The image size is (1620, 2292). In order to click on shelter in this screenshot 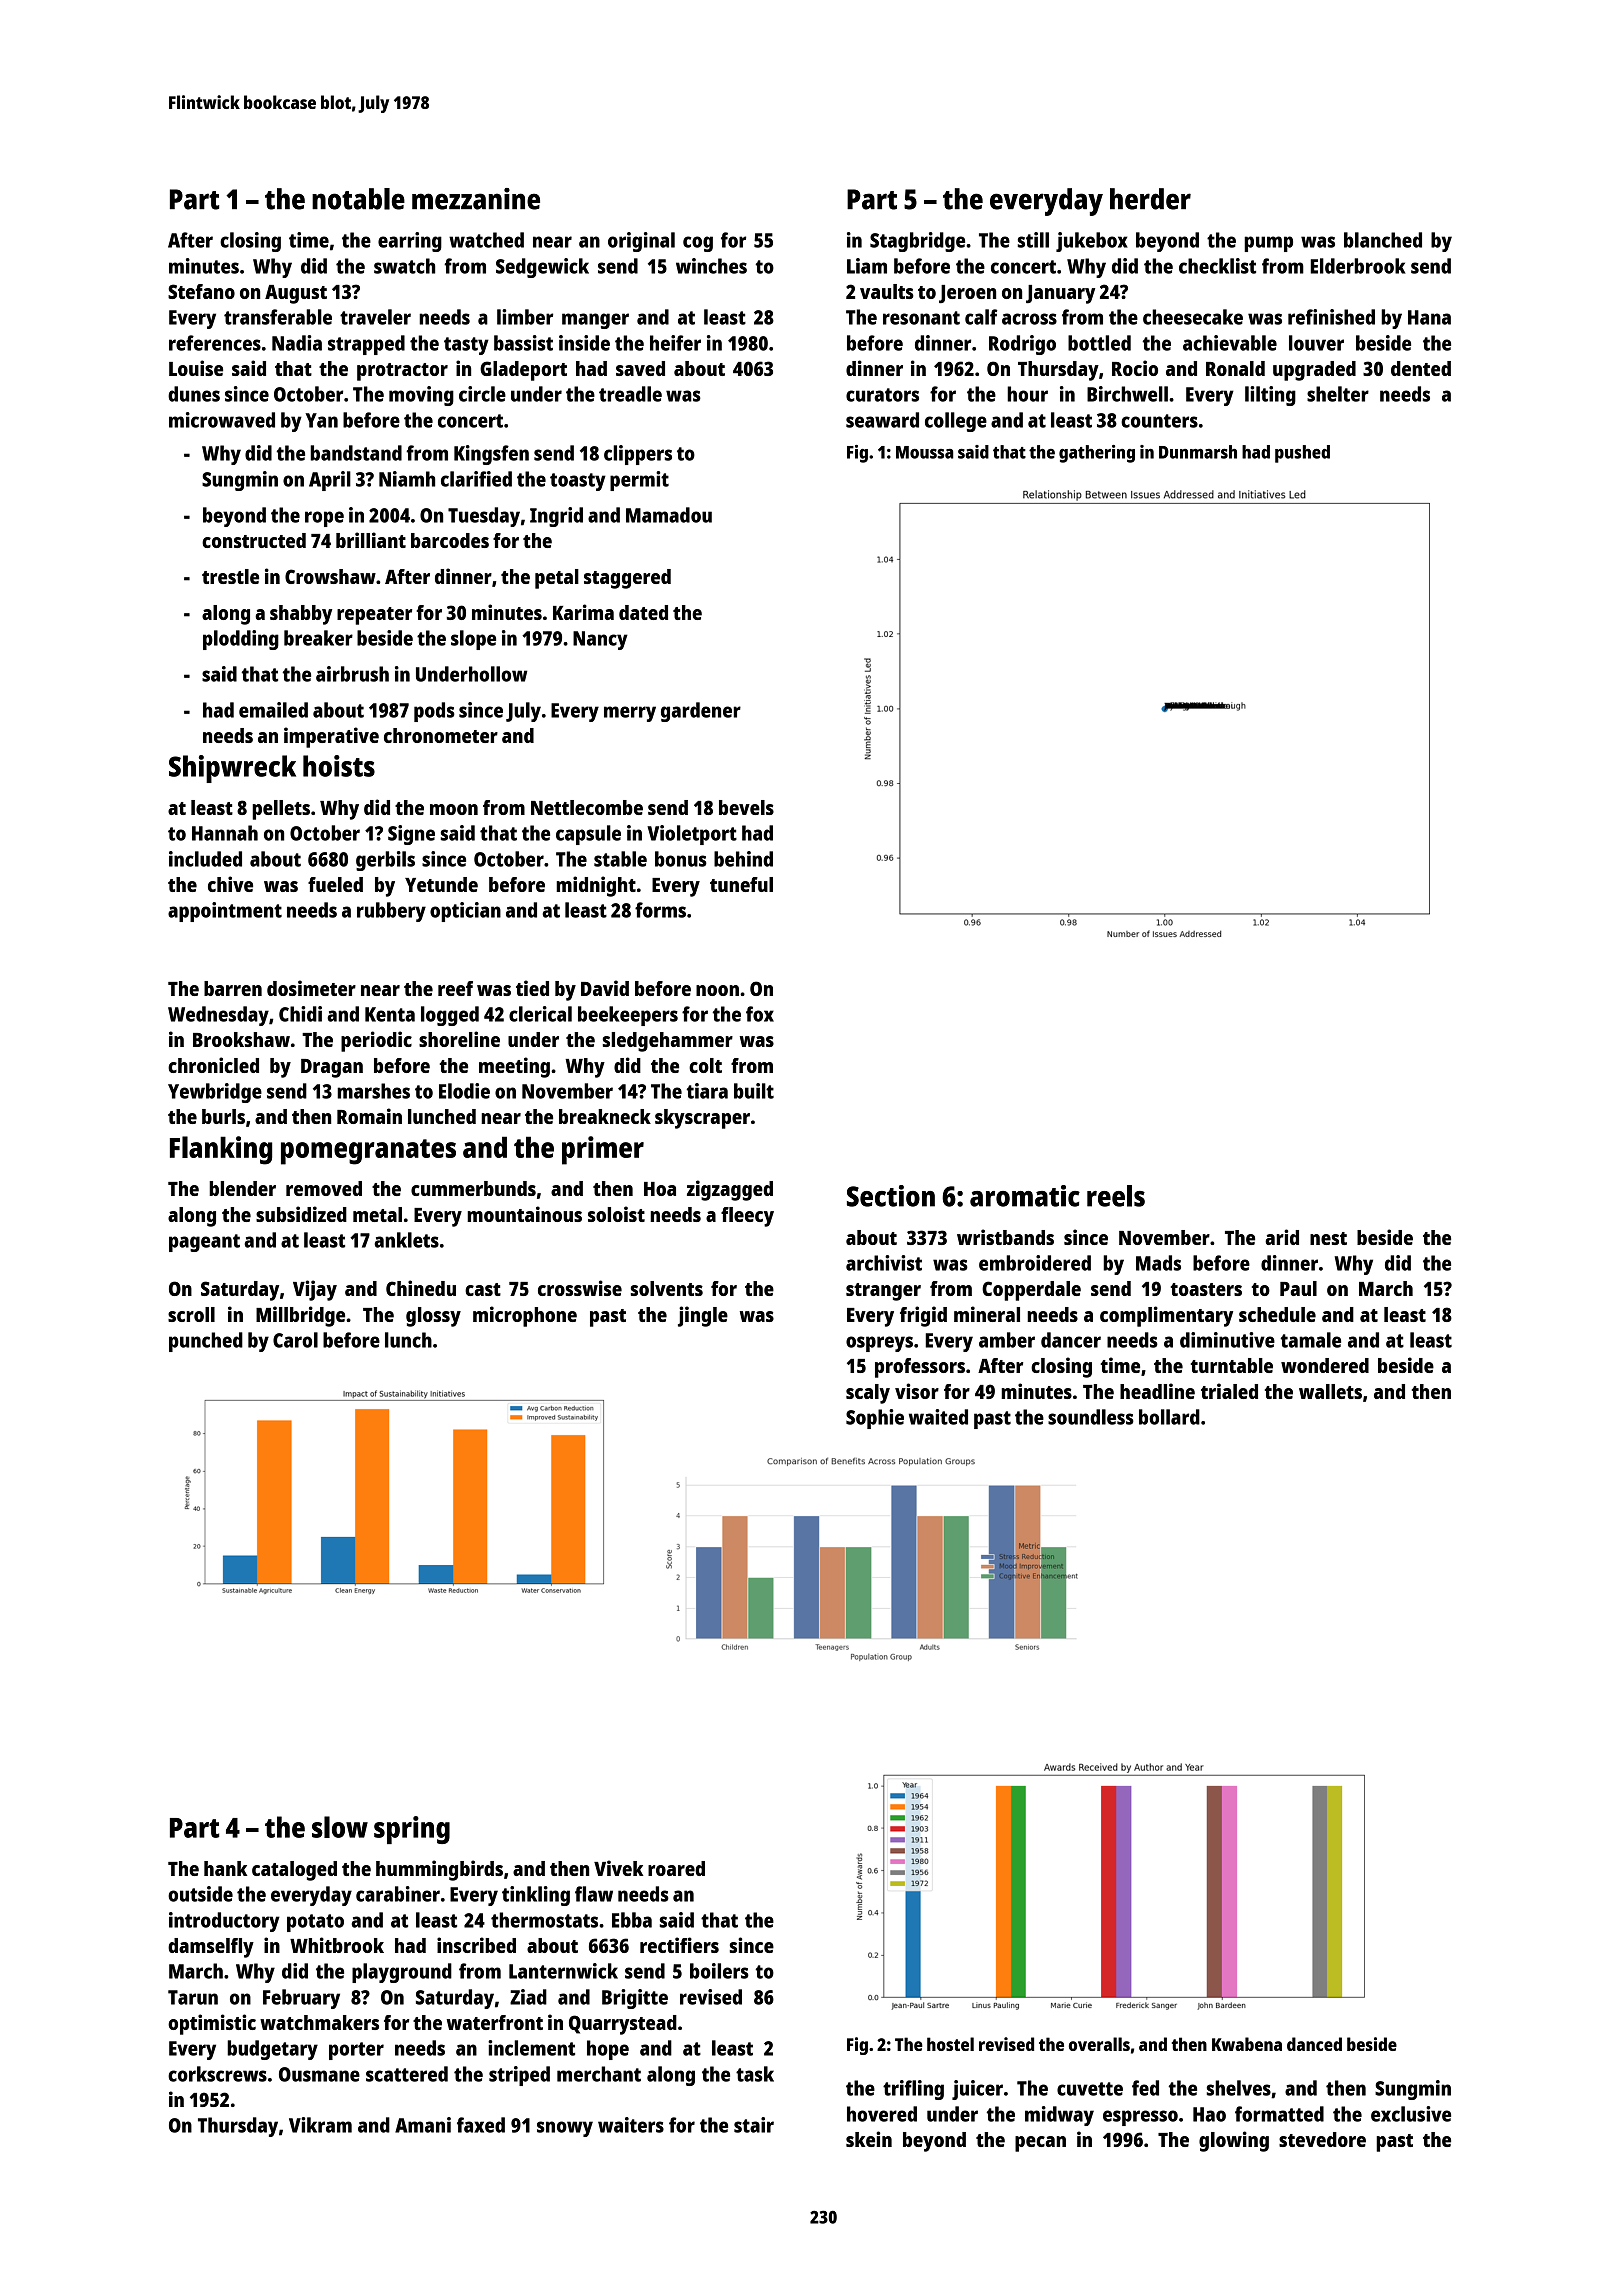, I will do `click(1338, 394)`.
